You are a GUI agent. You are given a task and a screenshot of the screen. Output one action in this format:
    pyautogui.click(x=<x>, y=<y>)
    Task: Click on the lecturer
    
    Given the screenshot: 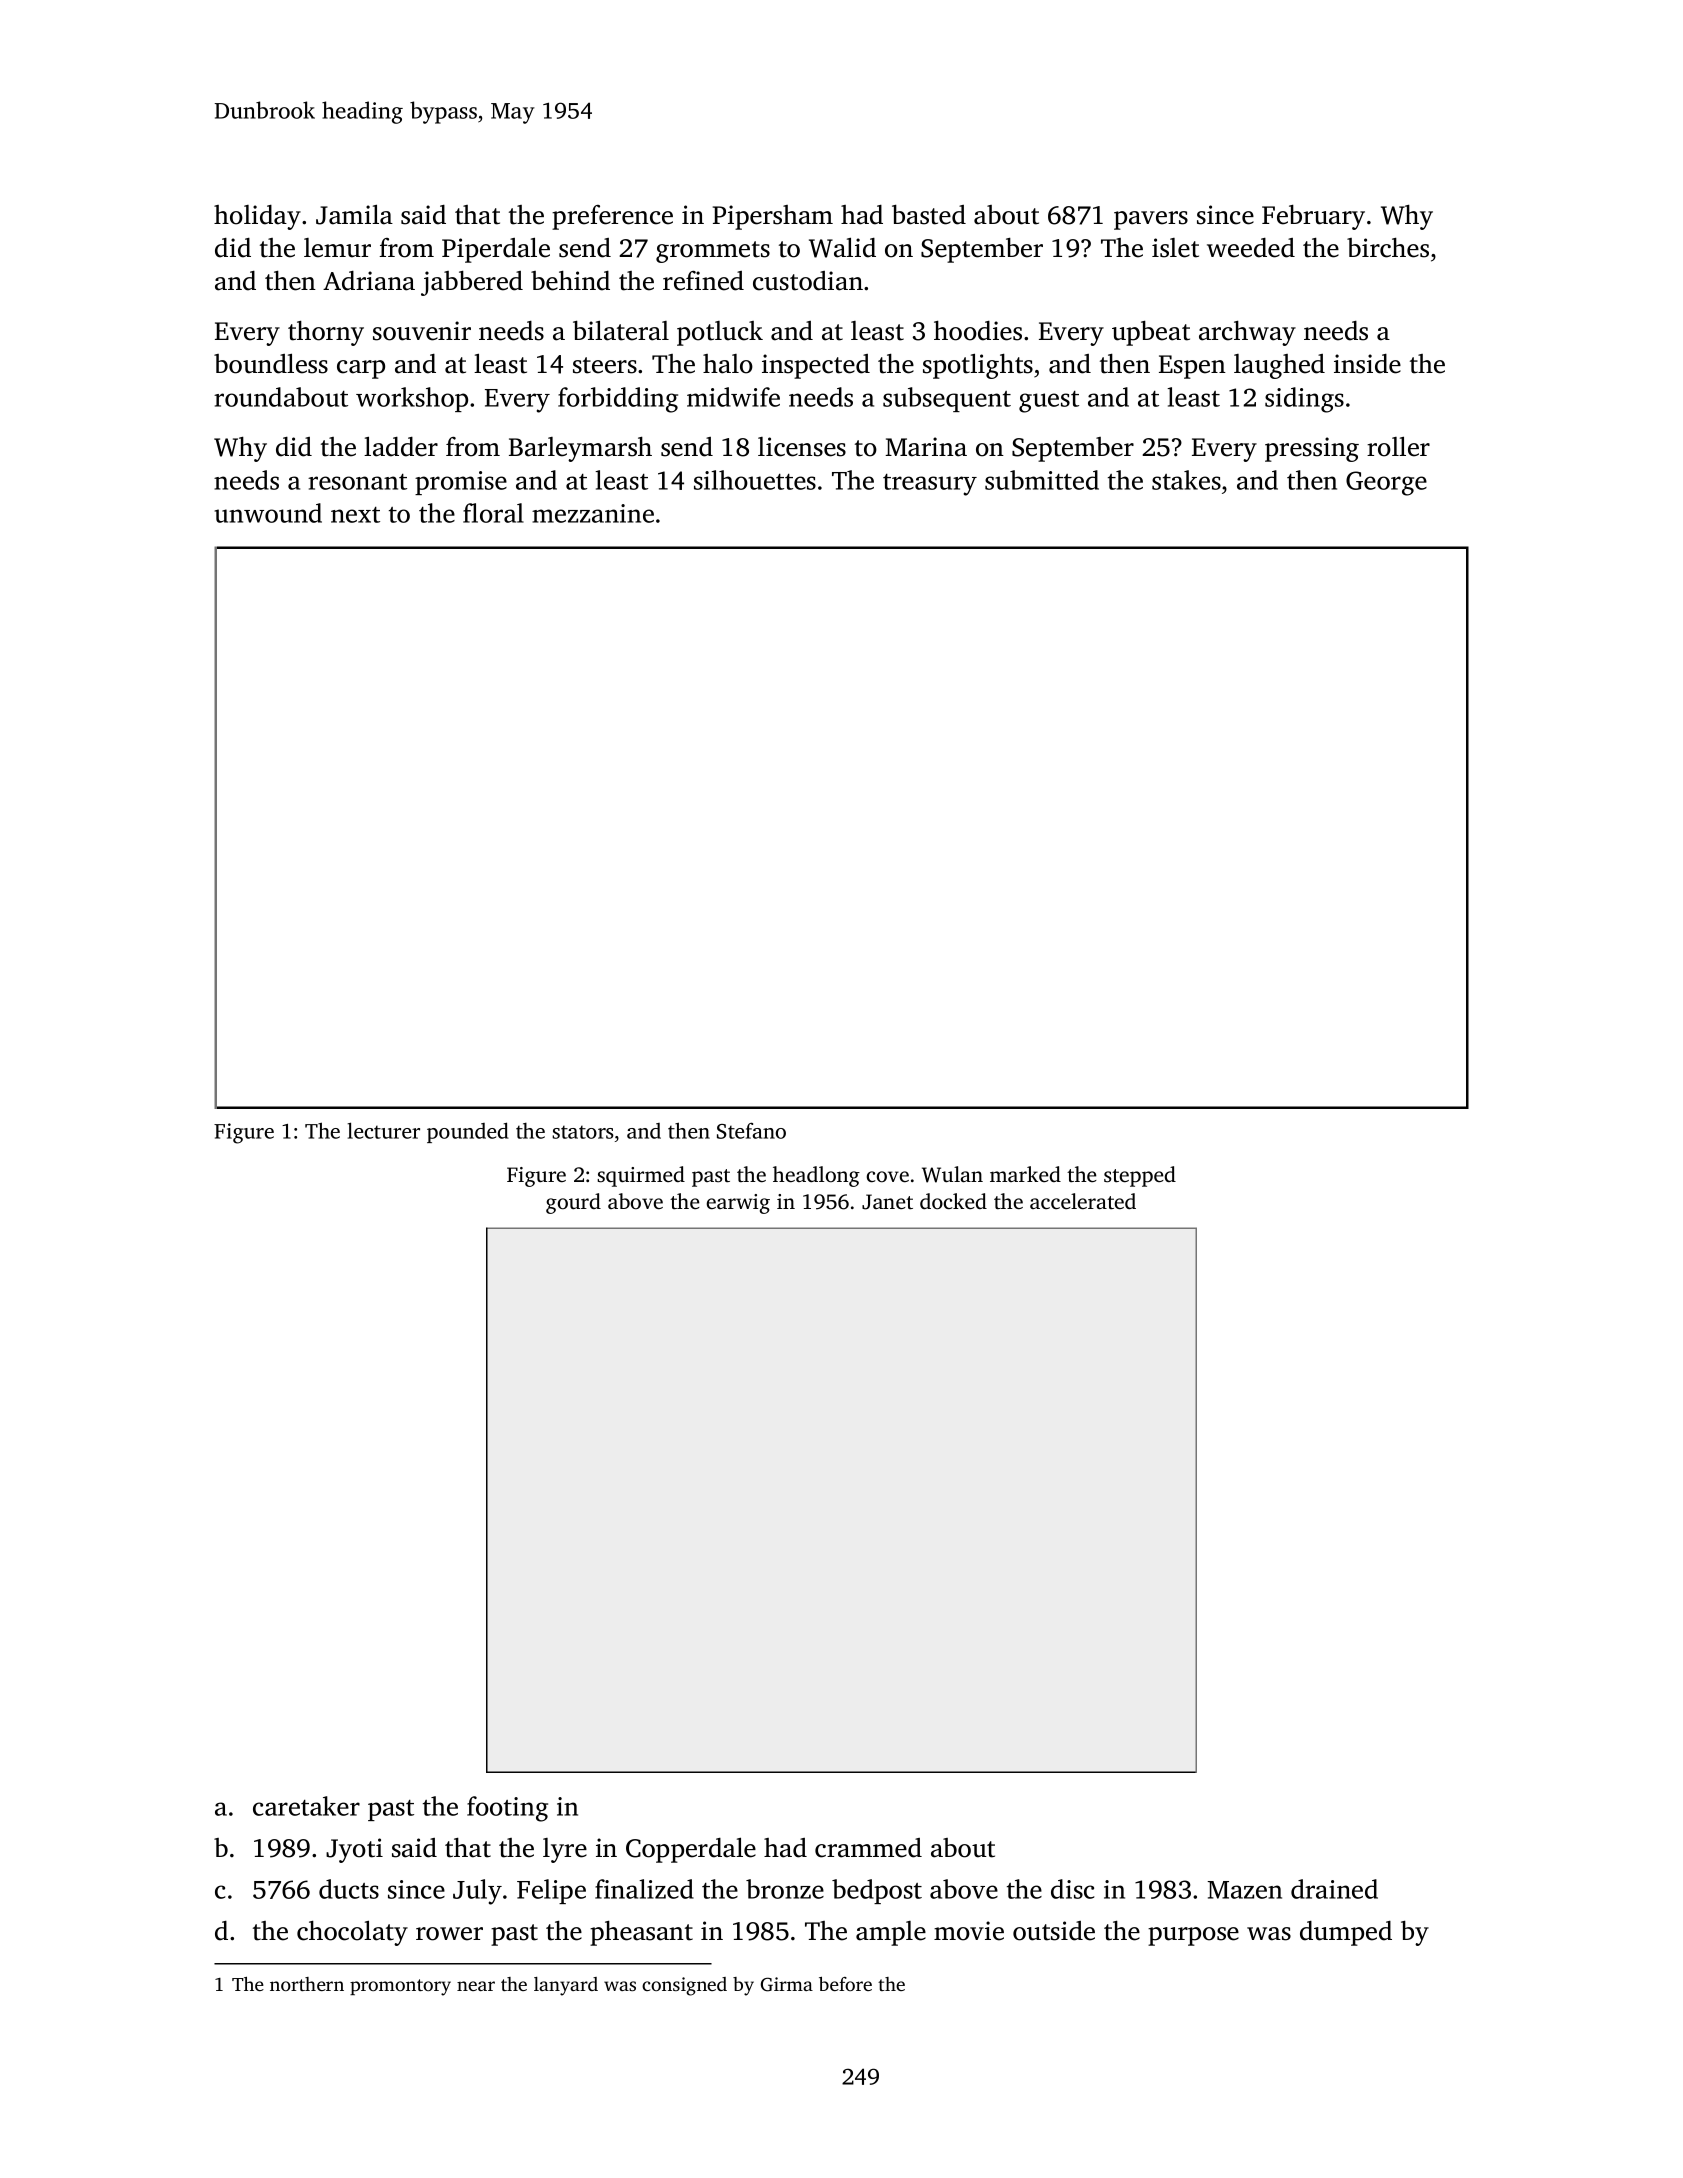 What is the action you would take?
    pyautogui.click(x=384, y=1130)
